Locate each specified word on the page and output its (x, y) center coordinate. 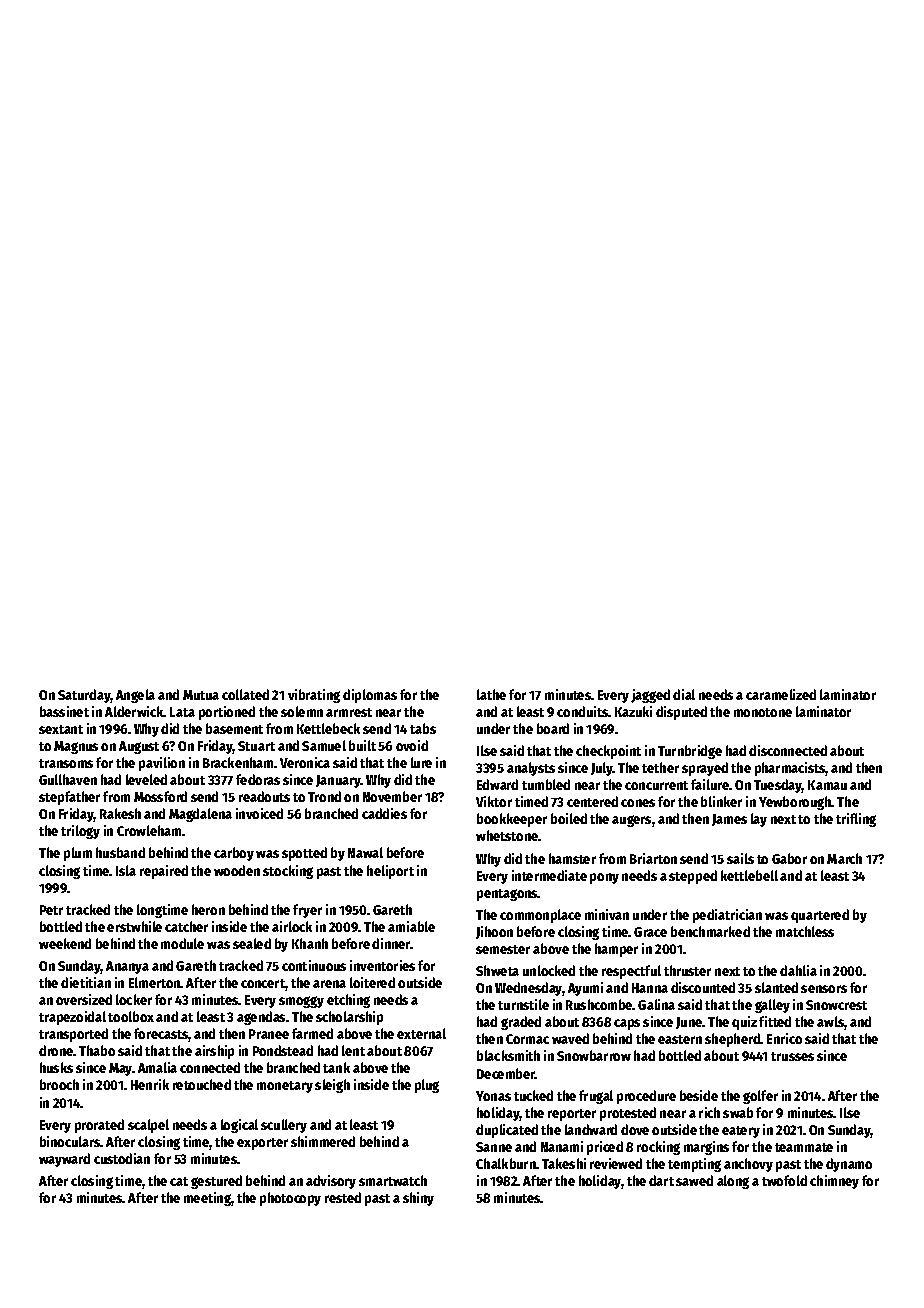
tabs (423, 728)
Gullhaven (68, 779)
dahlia (798, 970)
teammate (804, 1147)
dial (684, 694)
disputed (681, 713)
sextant (61, 729)
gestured (216, 1182)
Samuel (324, 745)
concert (263, 983)
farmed (312, 1033)
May (121, 1069)
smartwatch (393, 1180)
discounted (703, 987)
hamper (616, 950)
